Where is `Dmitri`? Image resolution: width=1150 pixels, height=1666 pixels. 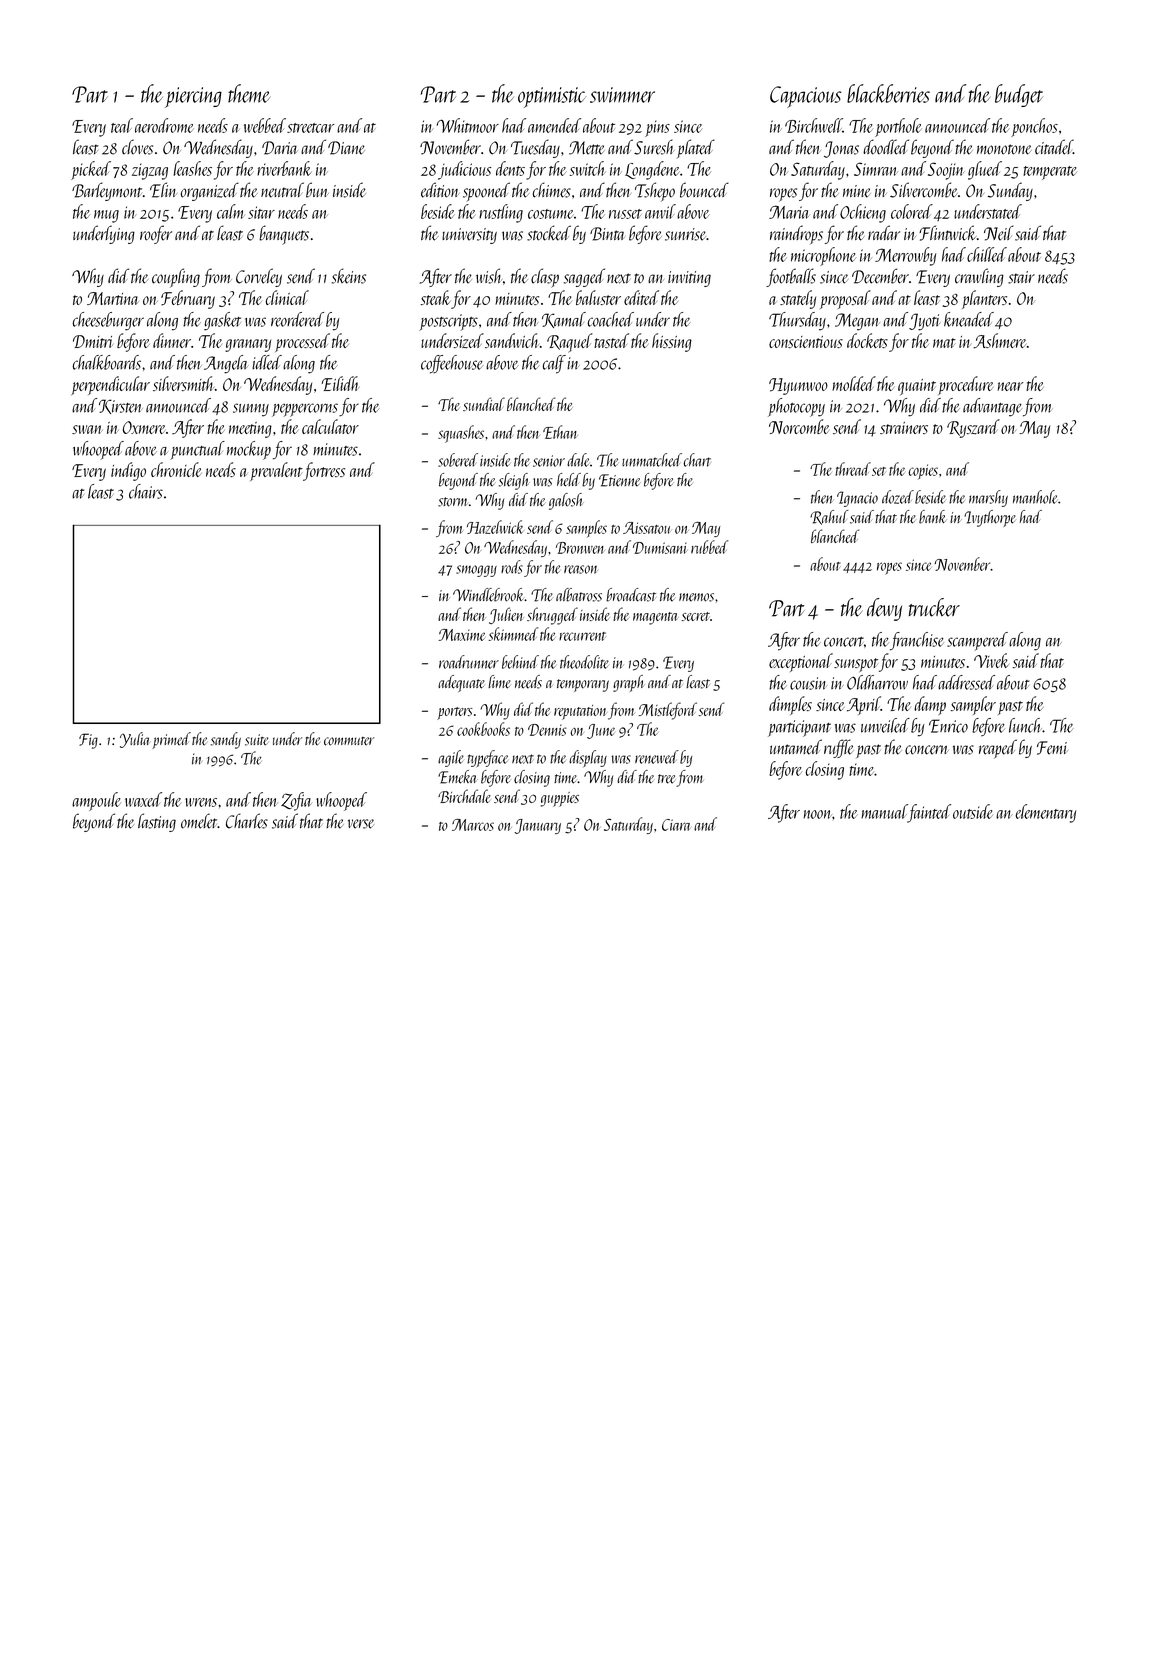 Dmitri is located at coordinates (93, 341).
